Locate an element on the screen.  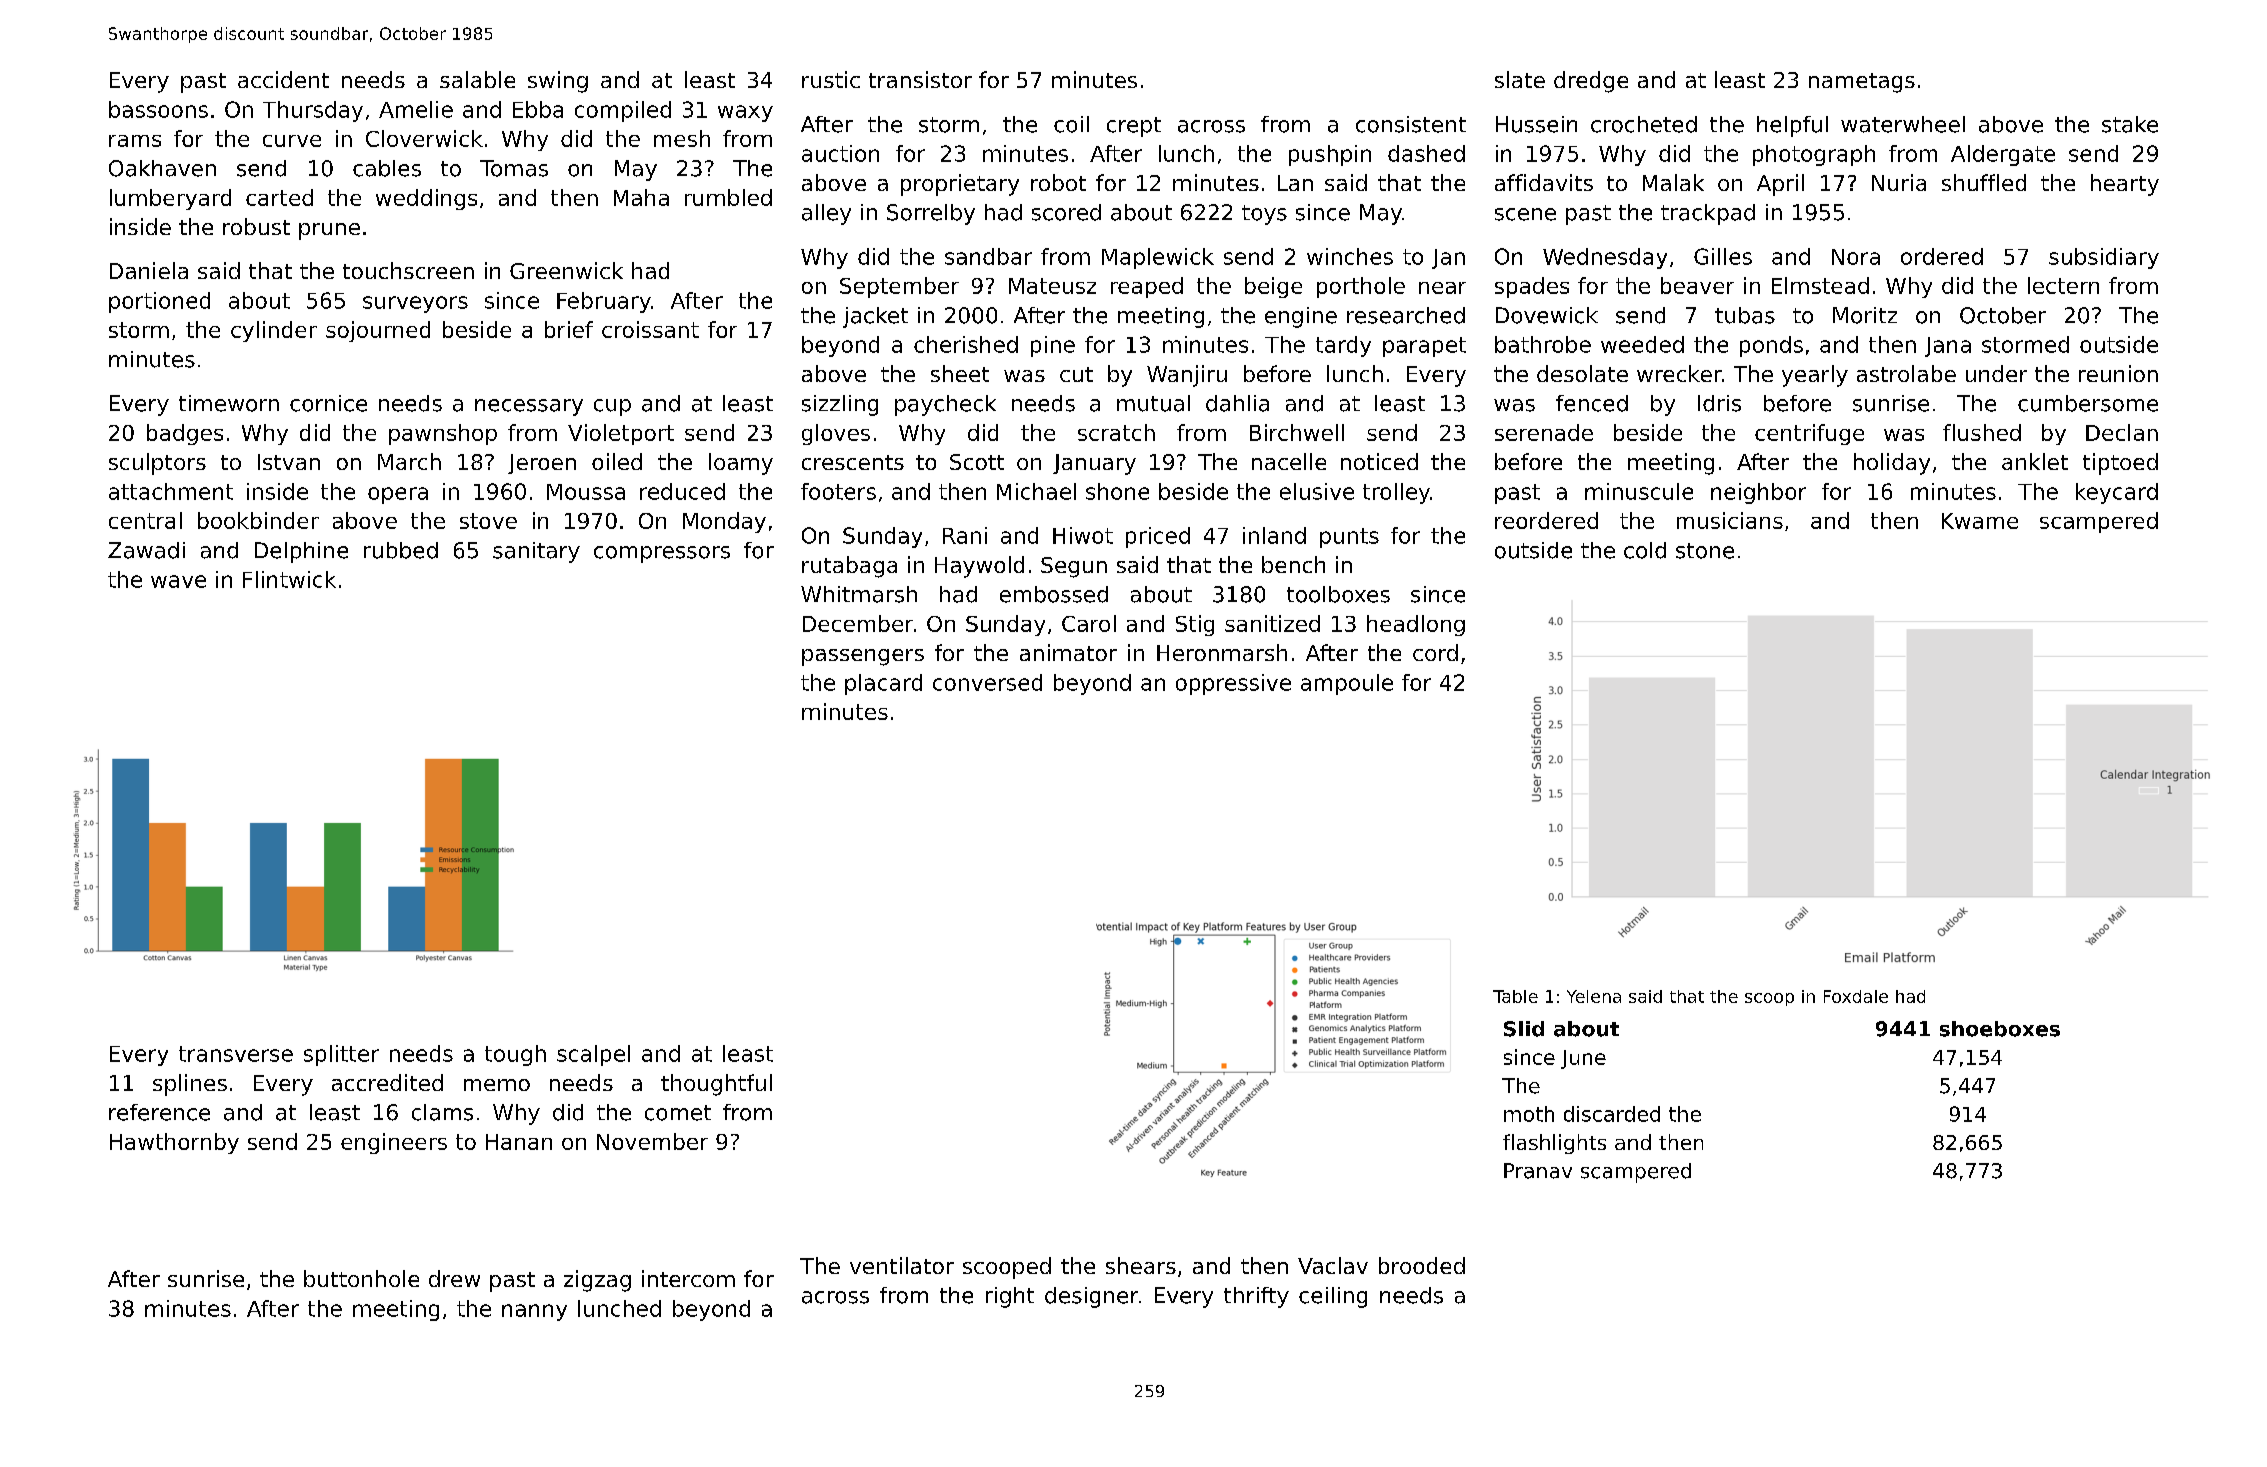
anklet is located at coordinates (2035, 461).
